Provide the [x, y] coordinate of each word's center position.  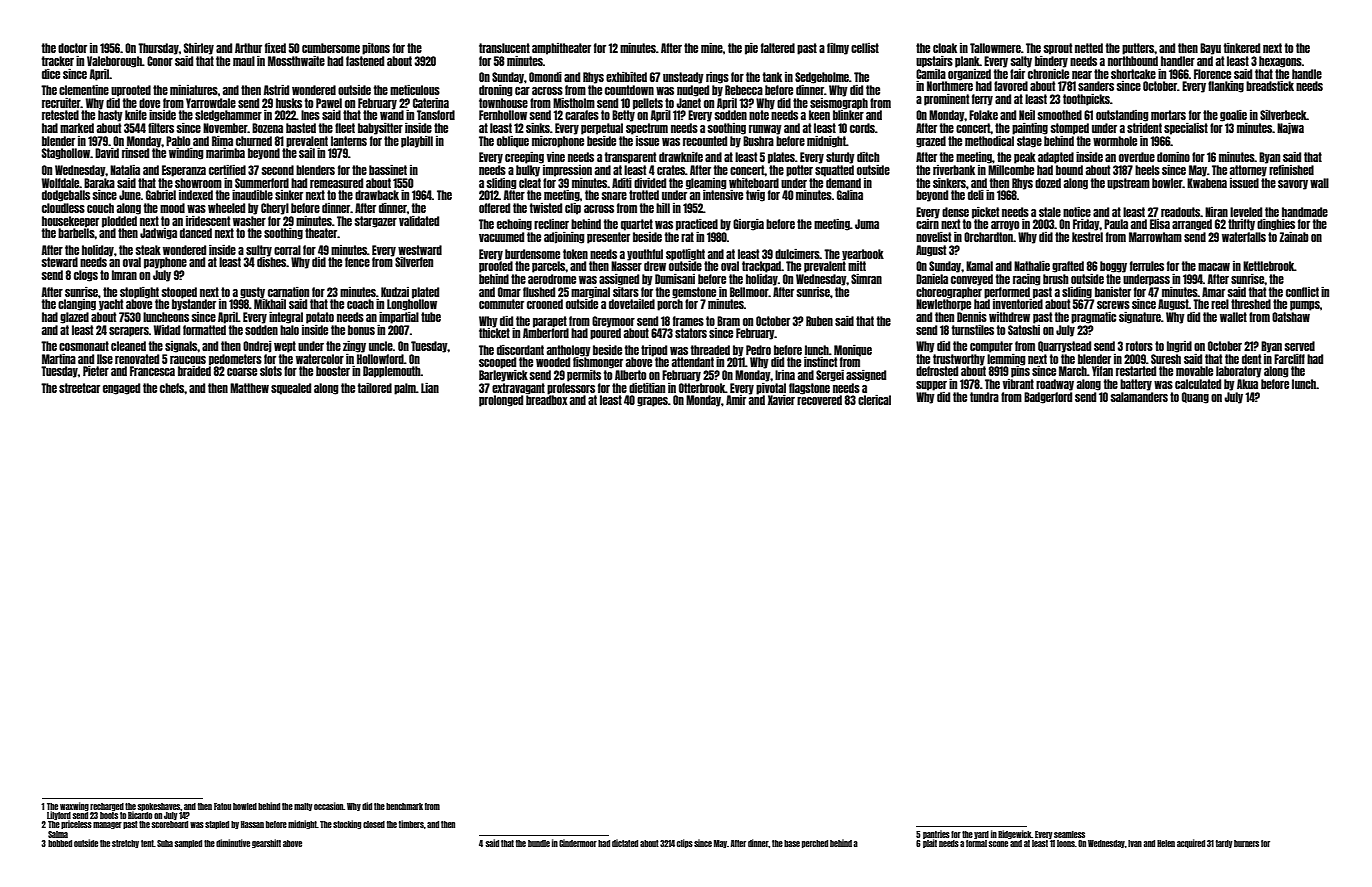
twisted [546, 208]
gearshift [266, 843]
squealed [291, 389]
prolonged [501, 401]
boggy [1113, 267]
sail [307, 153]
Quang [1195, 398]
